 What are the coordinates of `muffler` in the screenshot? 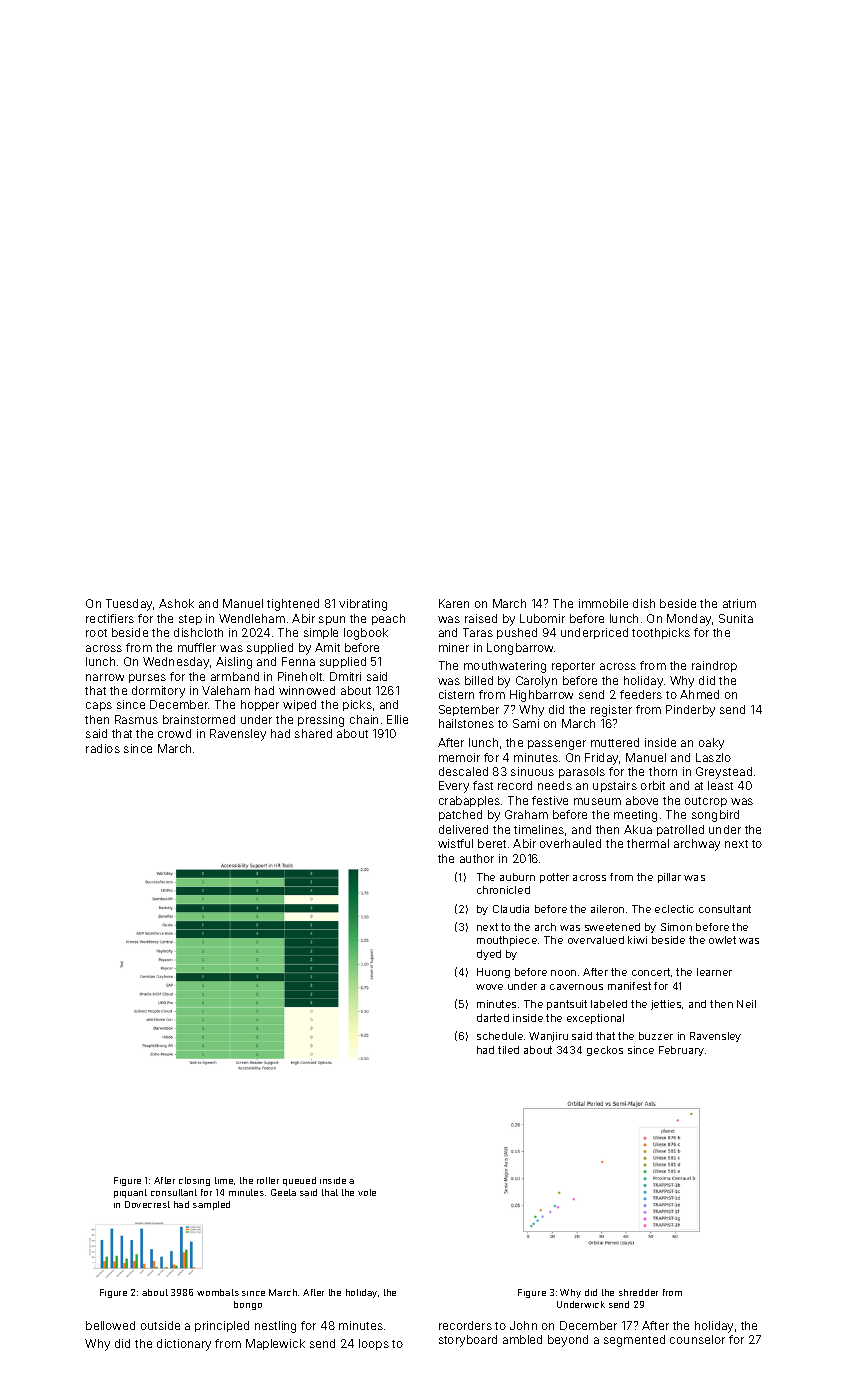 It's located at (197, 647).
